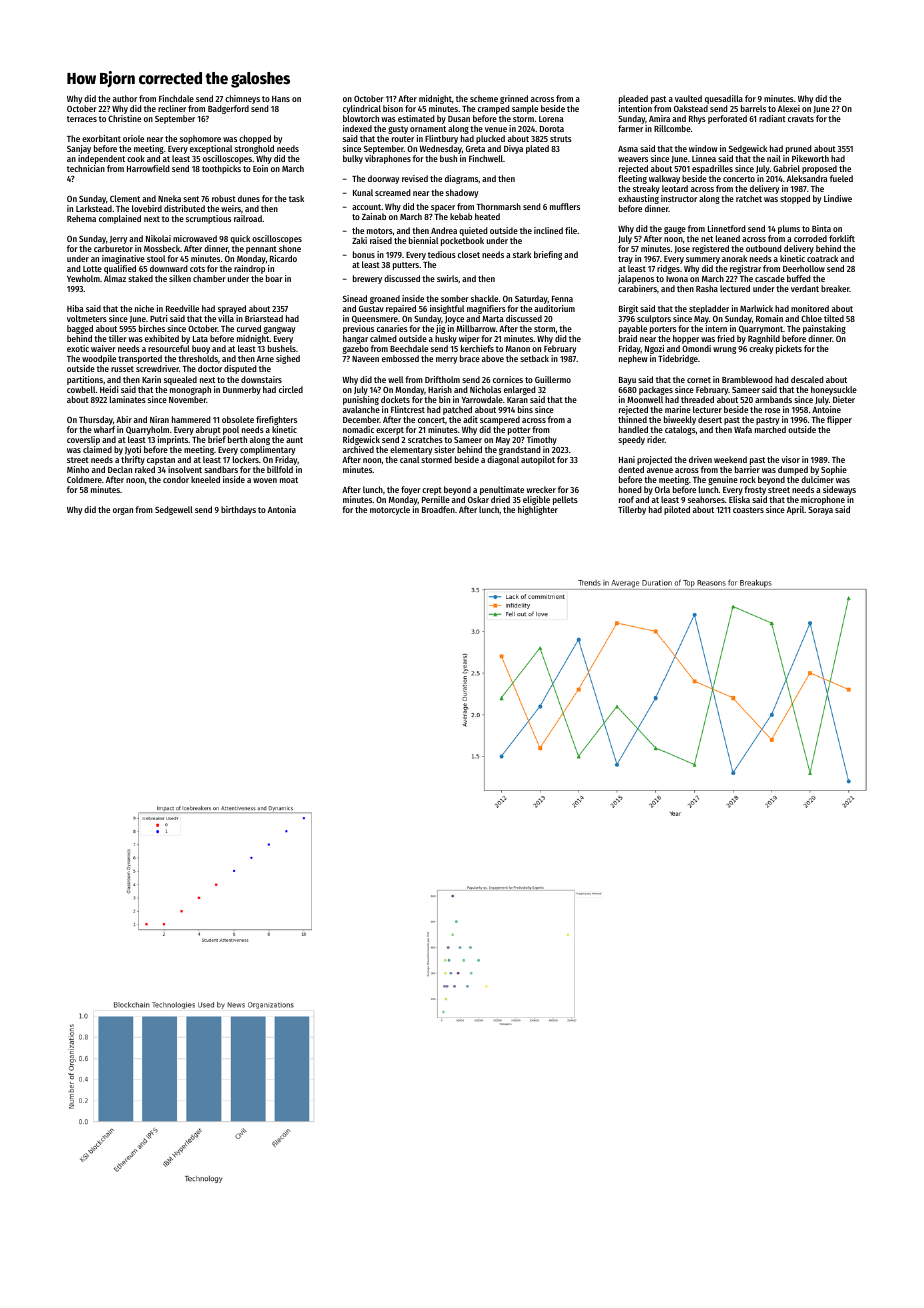 Image resolution: width=924 pixels, height=1308 pixels. What do you see at coordinates (280, 469) in the document?
I see `billfold` at bounding box center [280, 469].
